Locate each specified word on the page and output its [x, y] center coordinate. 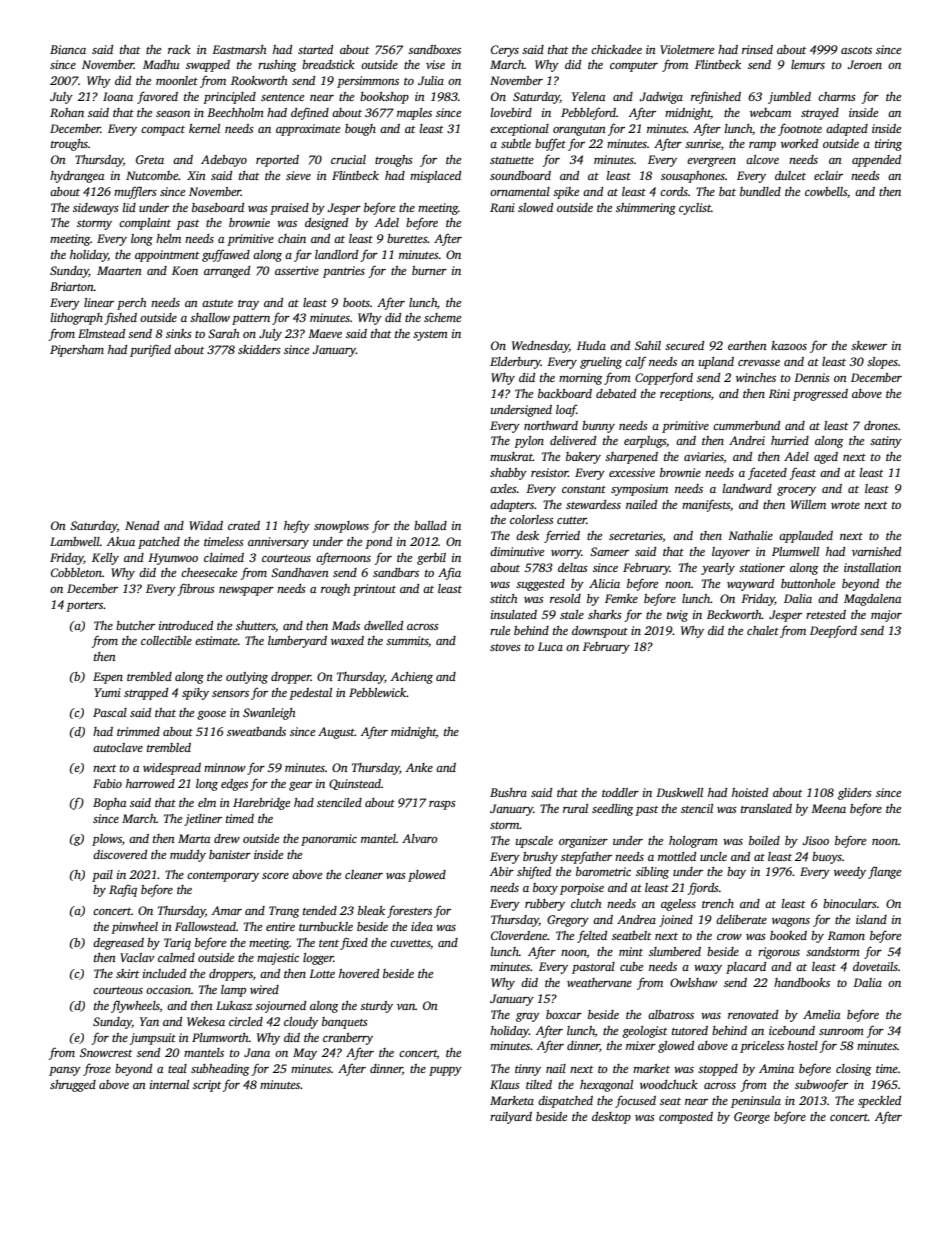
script [207, 1086]
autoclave [118, 747]
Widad [206, 525]
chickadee [616, 49]
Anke [419, 767]
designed [326, 224]
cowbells [826, 191]
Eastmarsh [239, 49]
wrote [845, 505]
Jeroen [864, 64]
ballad [430, 525]
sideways [96, 209]
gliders [855, 794]
